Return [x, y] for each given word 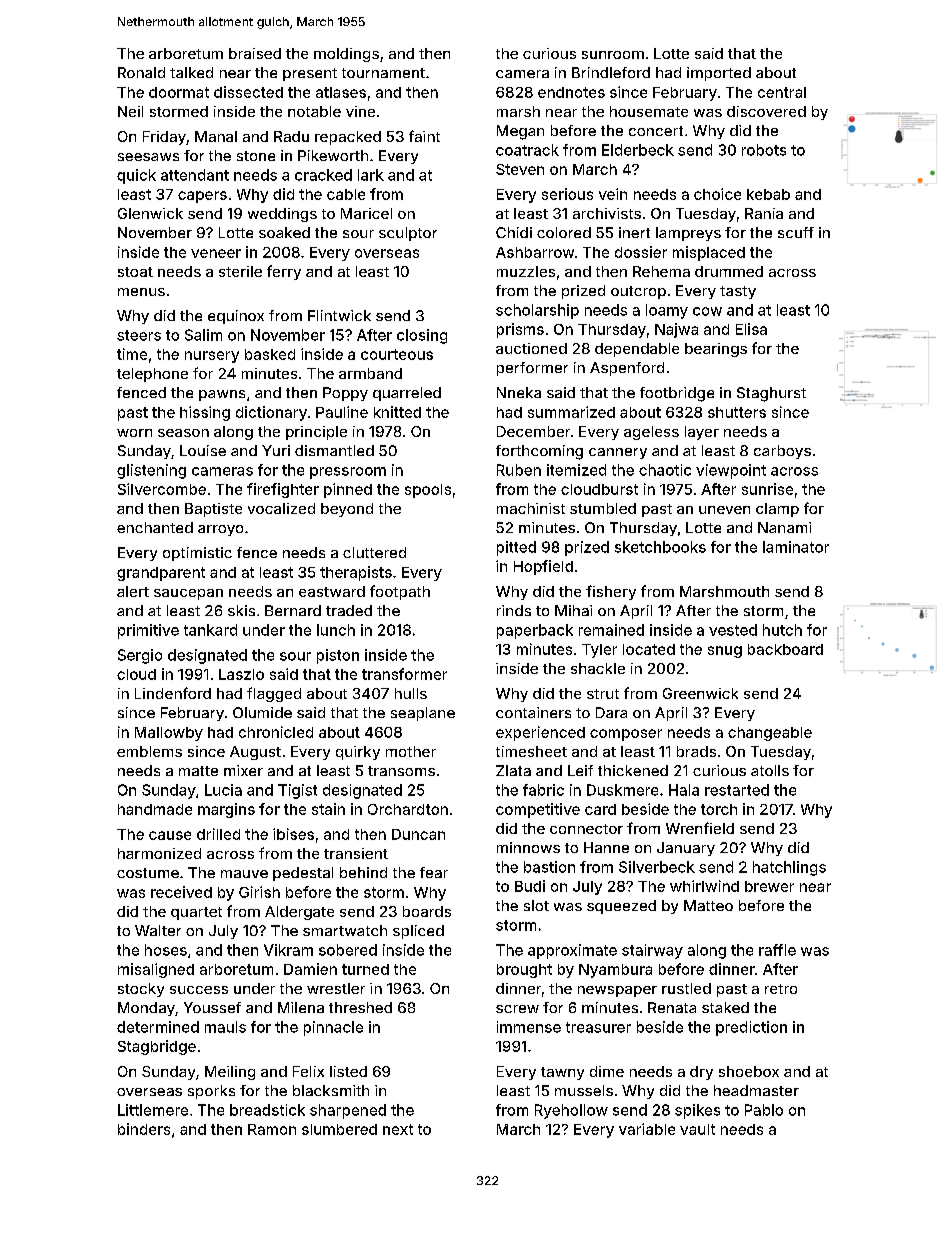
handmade [155, 809]
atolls [770, 770]
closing [422, 336]
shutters [737, 412]
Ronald [141, 72]
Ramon [272, 1129]
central [782, 92]
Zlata [513, 770]
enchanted [155, 527]
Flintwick [339, 315]
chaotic [665, 470]
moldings [346, 55]
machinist [531, 508]
